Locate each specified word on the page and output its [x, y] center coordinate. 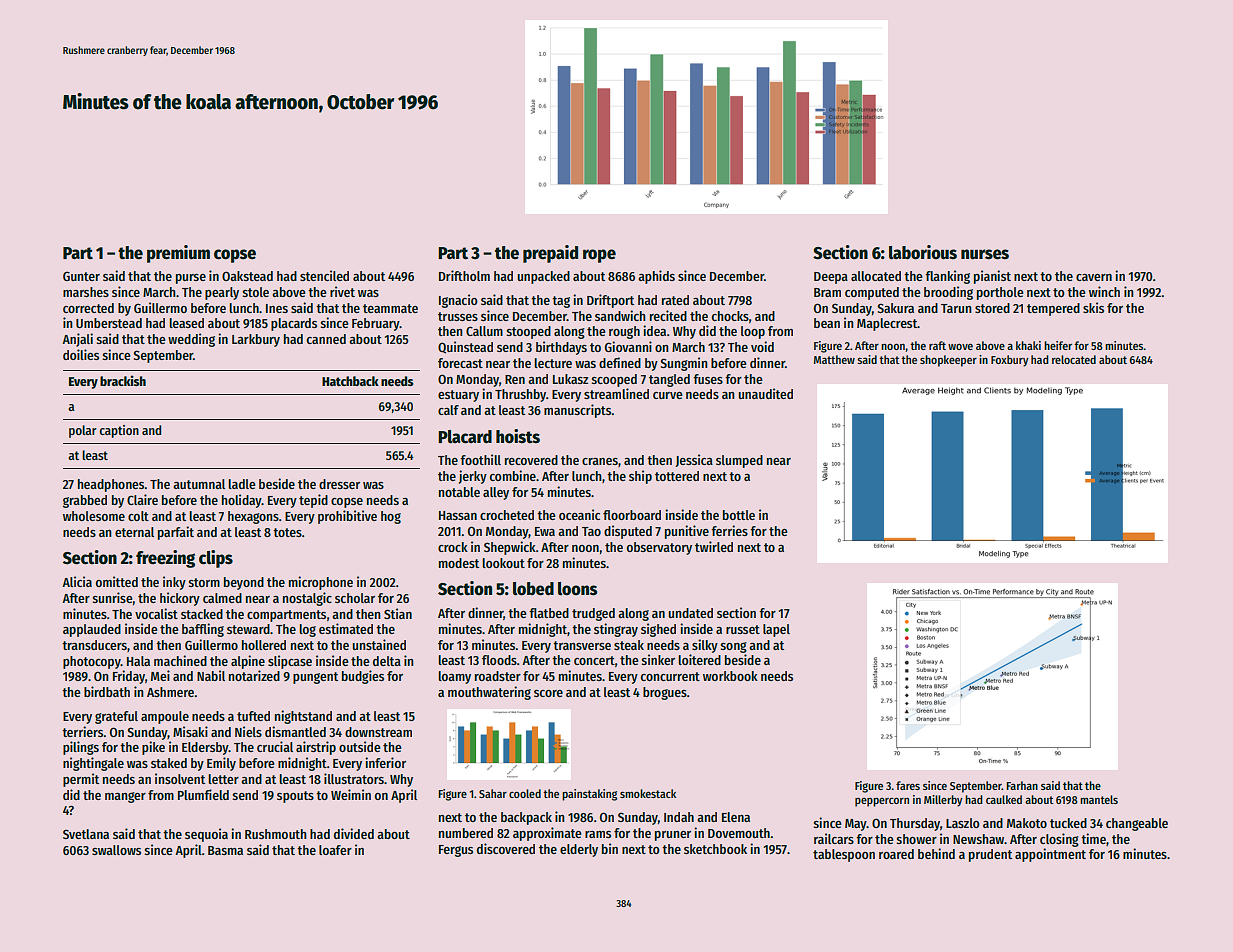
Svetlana [86, 834]
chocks [730, 316]
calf [448, 410]
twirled [714, 546]
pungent [315, 678]
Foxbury [1010, 361]
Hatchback [350, 381]
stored [992, 308]
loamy [455, 677]
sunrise [113, 597]
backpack [526, 818]
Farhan [1022, 785]
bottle [739, 515]
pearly [222, 293]
